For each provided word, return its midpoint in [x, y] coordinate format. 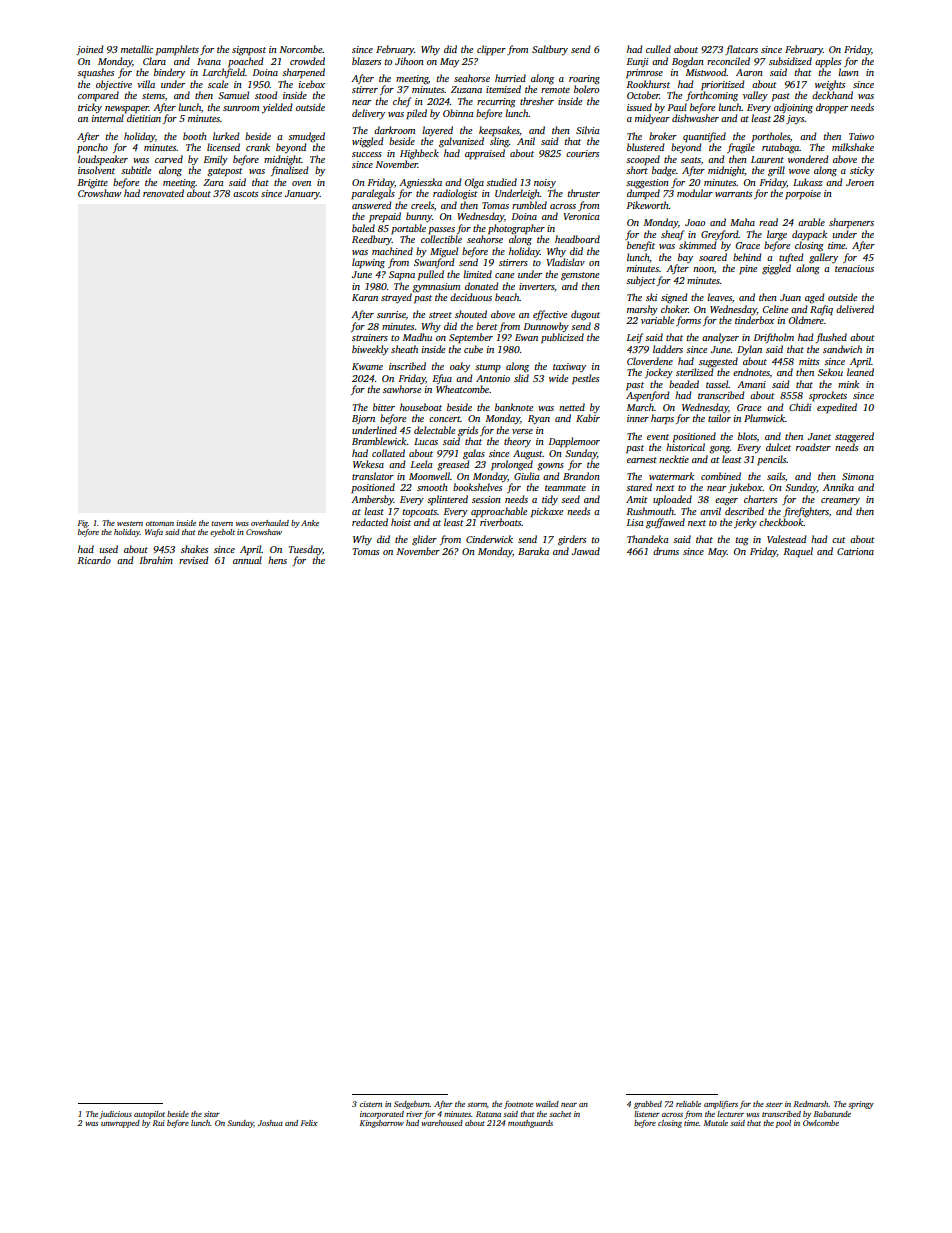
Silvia [587, 130]
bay [685, 258]
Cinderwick [489, 539]
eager [726, 502]
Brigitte [93, 184]
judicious [115, 1115]
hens [277, 560]
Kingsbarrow [382, 1124]
